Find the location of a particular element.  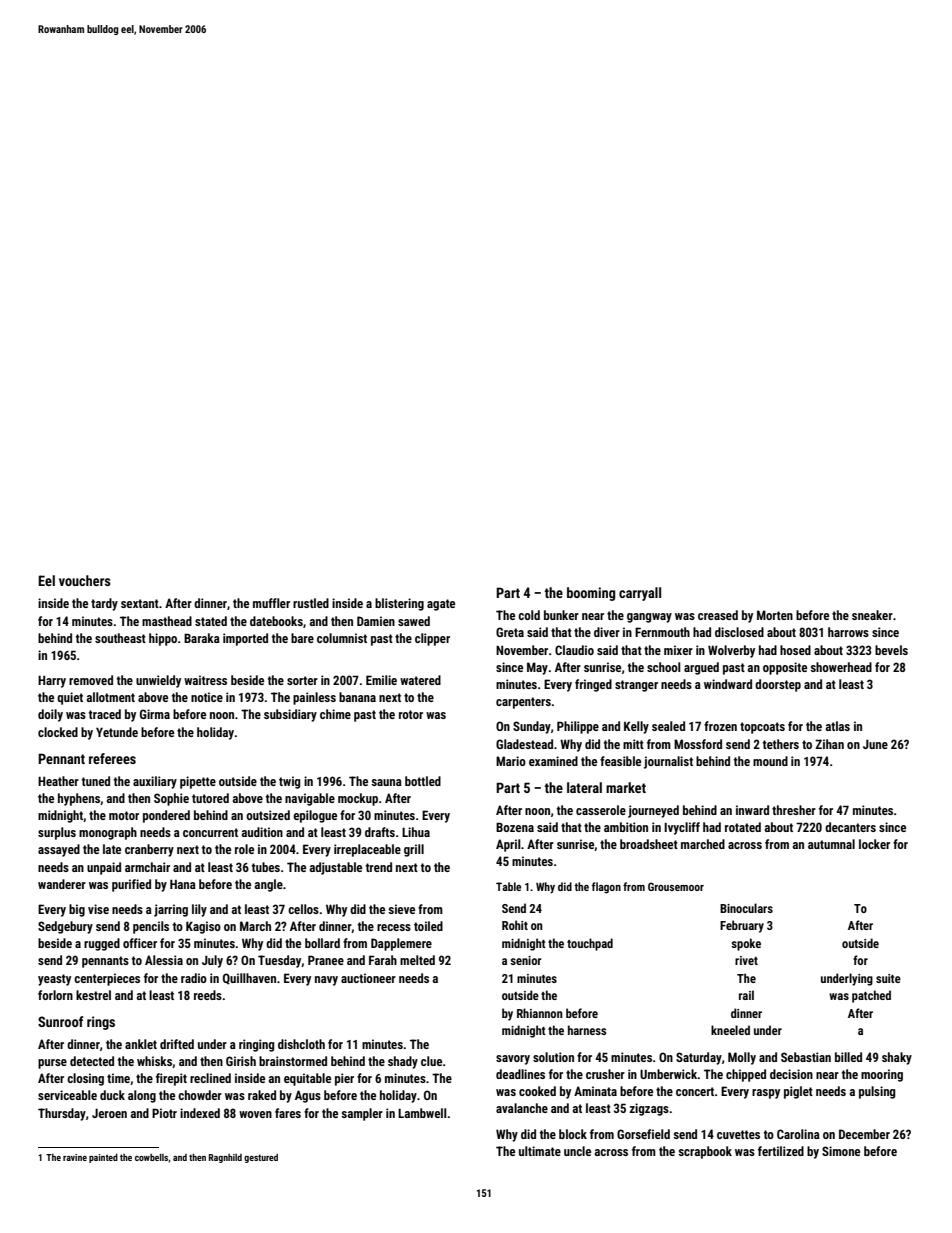

carryall is located at coordinates (640, 594).
